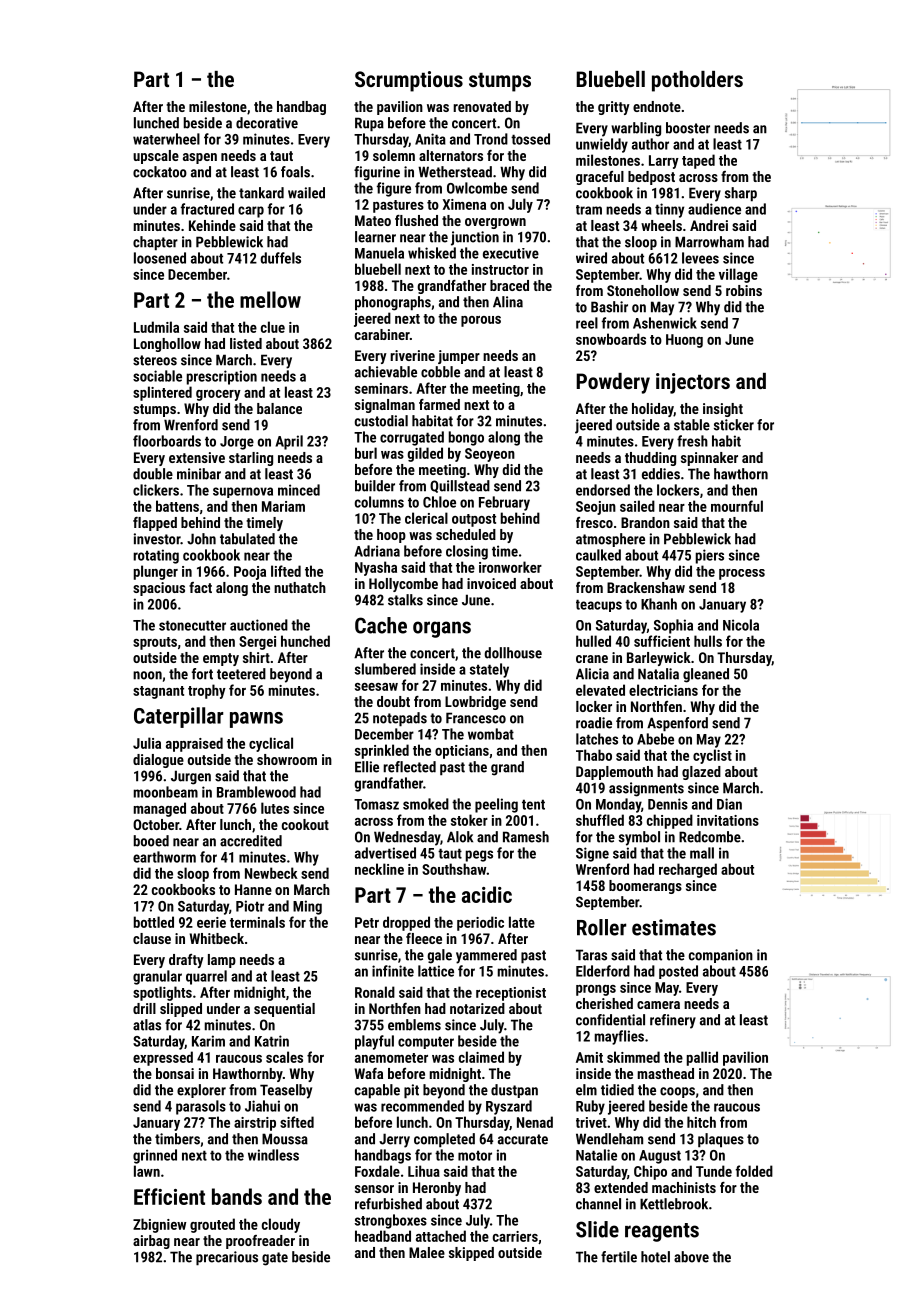  What do you see at coordinates (613, 383) in the screenshot?
I see `Powdery` at bounding box center [613, 383].
